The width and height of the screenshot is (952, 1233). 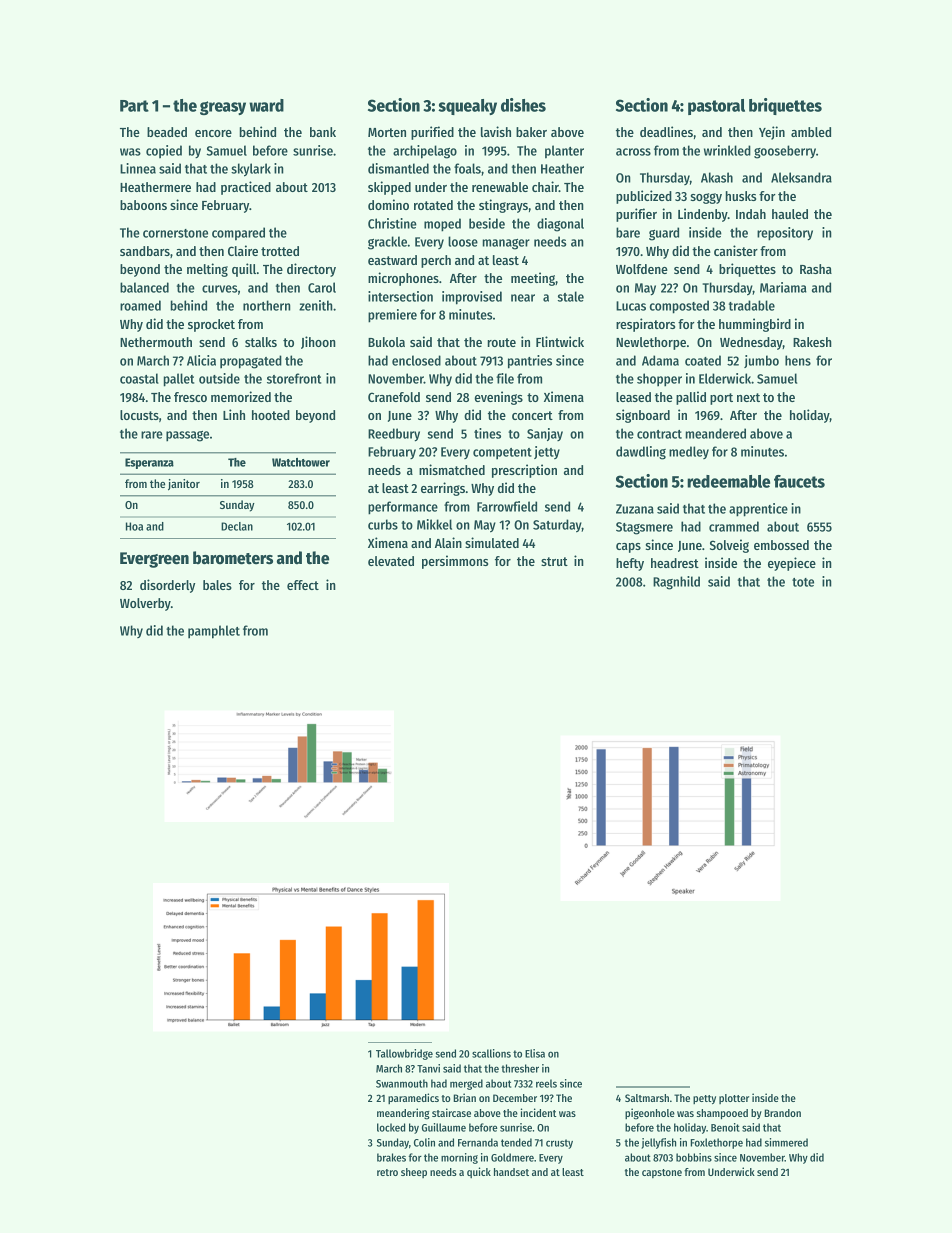 What do you see at coordinates (394, 397) in the screenshot?
I see `Cranefold` at bounding box center [394, 397].
